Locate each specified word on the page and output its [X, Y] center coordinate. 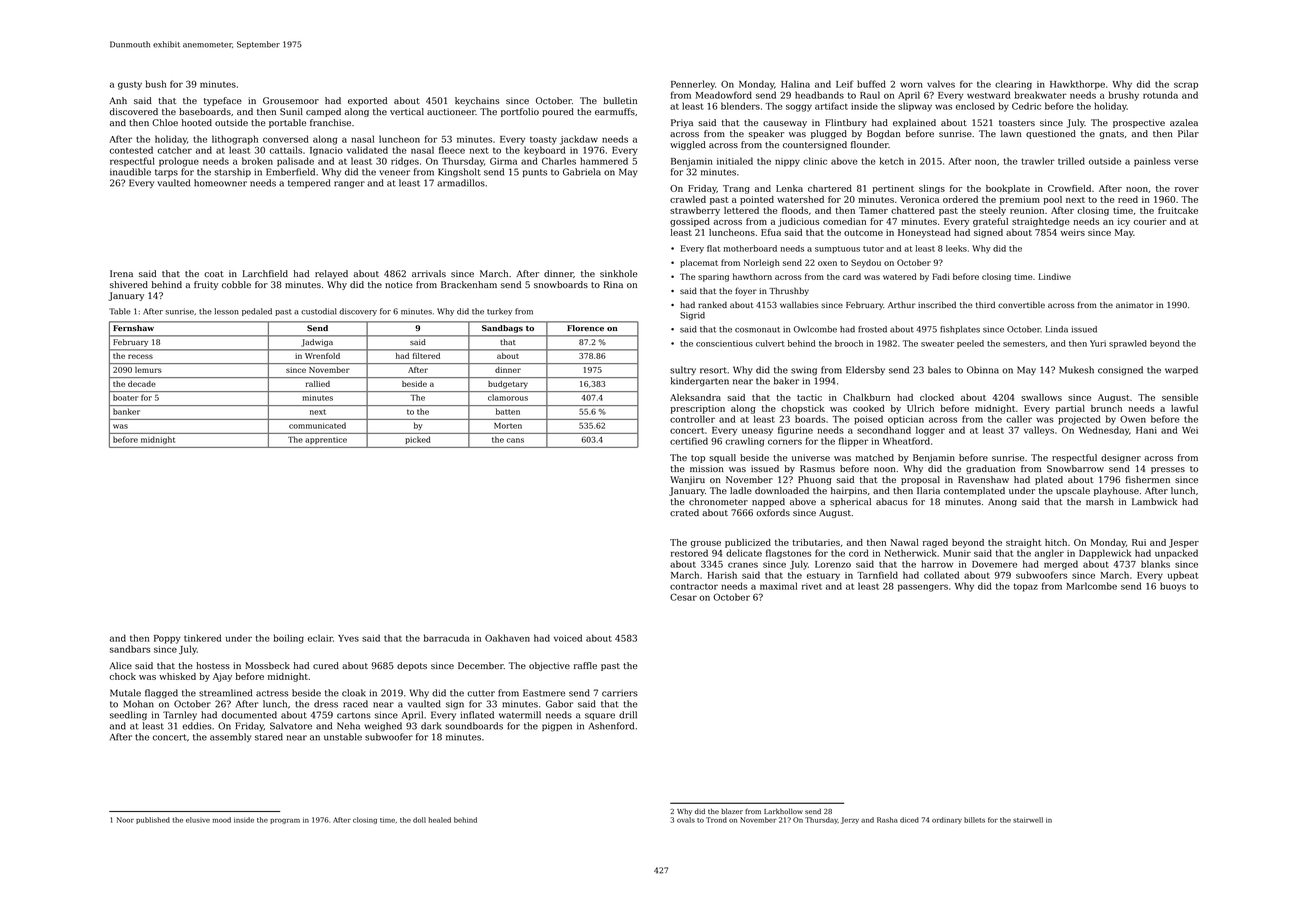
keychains [477, 101]
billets [974, 820]
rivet [812, 586]
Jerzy [850, 820]
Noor [125, 820]
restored [689, 553]
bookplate [1008, 189]
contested [131, 150]
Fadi [941, 276]
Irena [121, 273]
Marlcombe [1091, 586]
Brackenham [469, 284]
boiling [288, 639]
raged [935, 543]
